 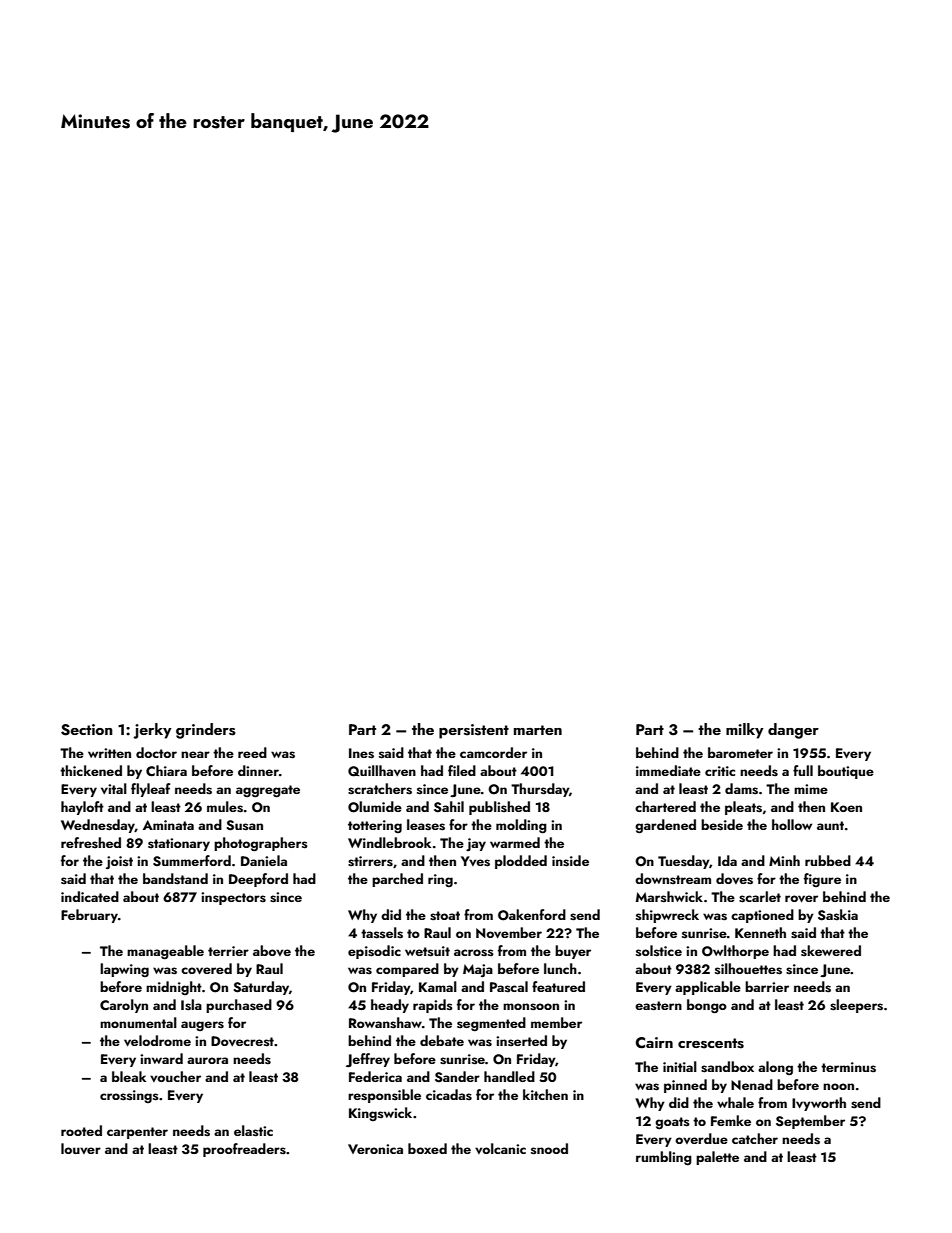 I want to click on elastic, so click(x=253, y=1131).
